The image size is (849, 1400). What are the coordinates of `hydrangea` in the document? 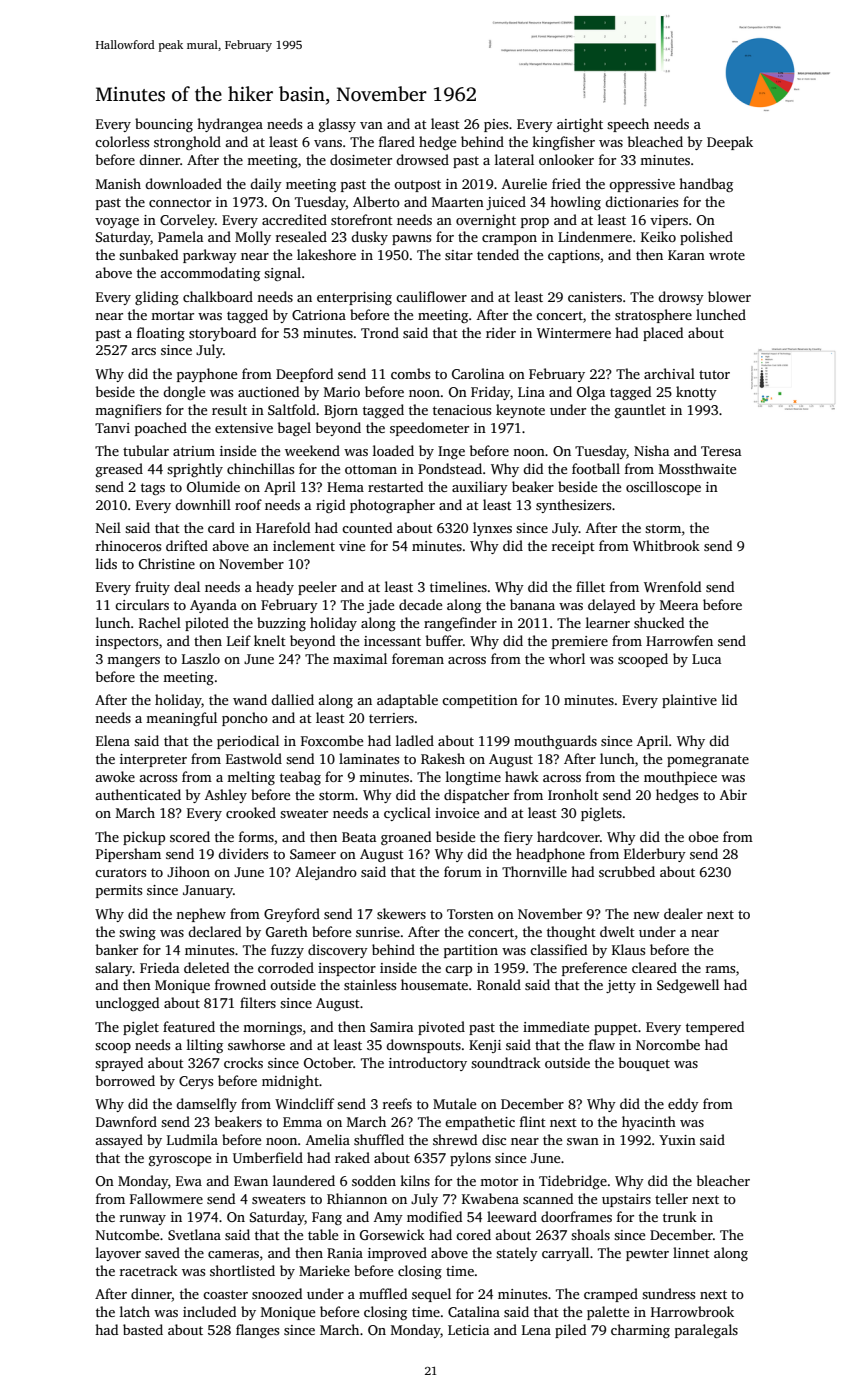 It's located at (230, 125).
